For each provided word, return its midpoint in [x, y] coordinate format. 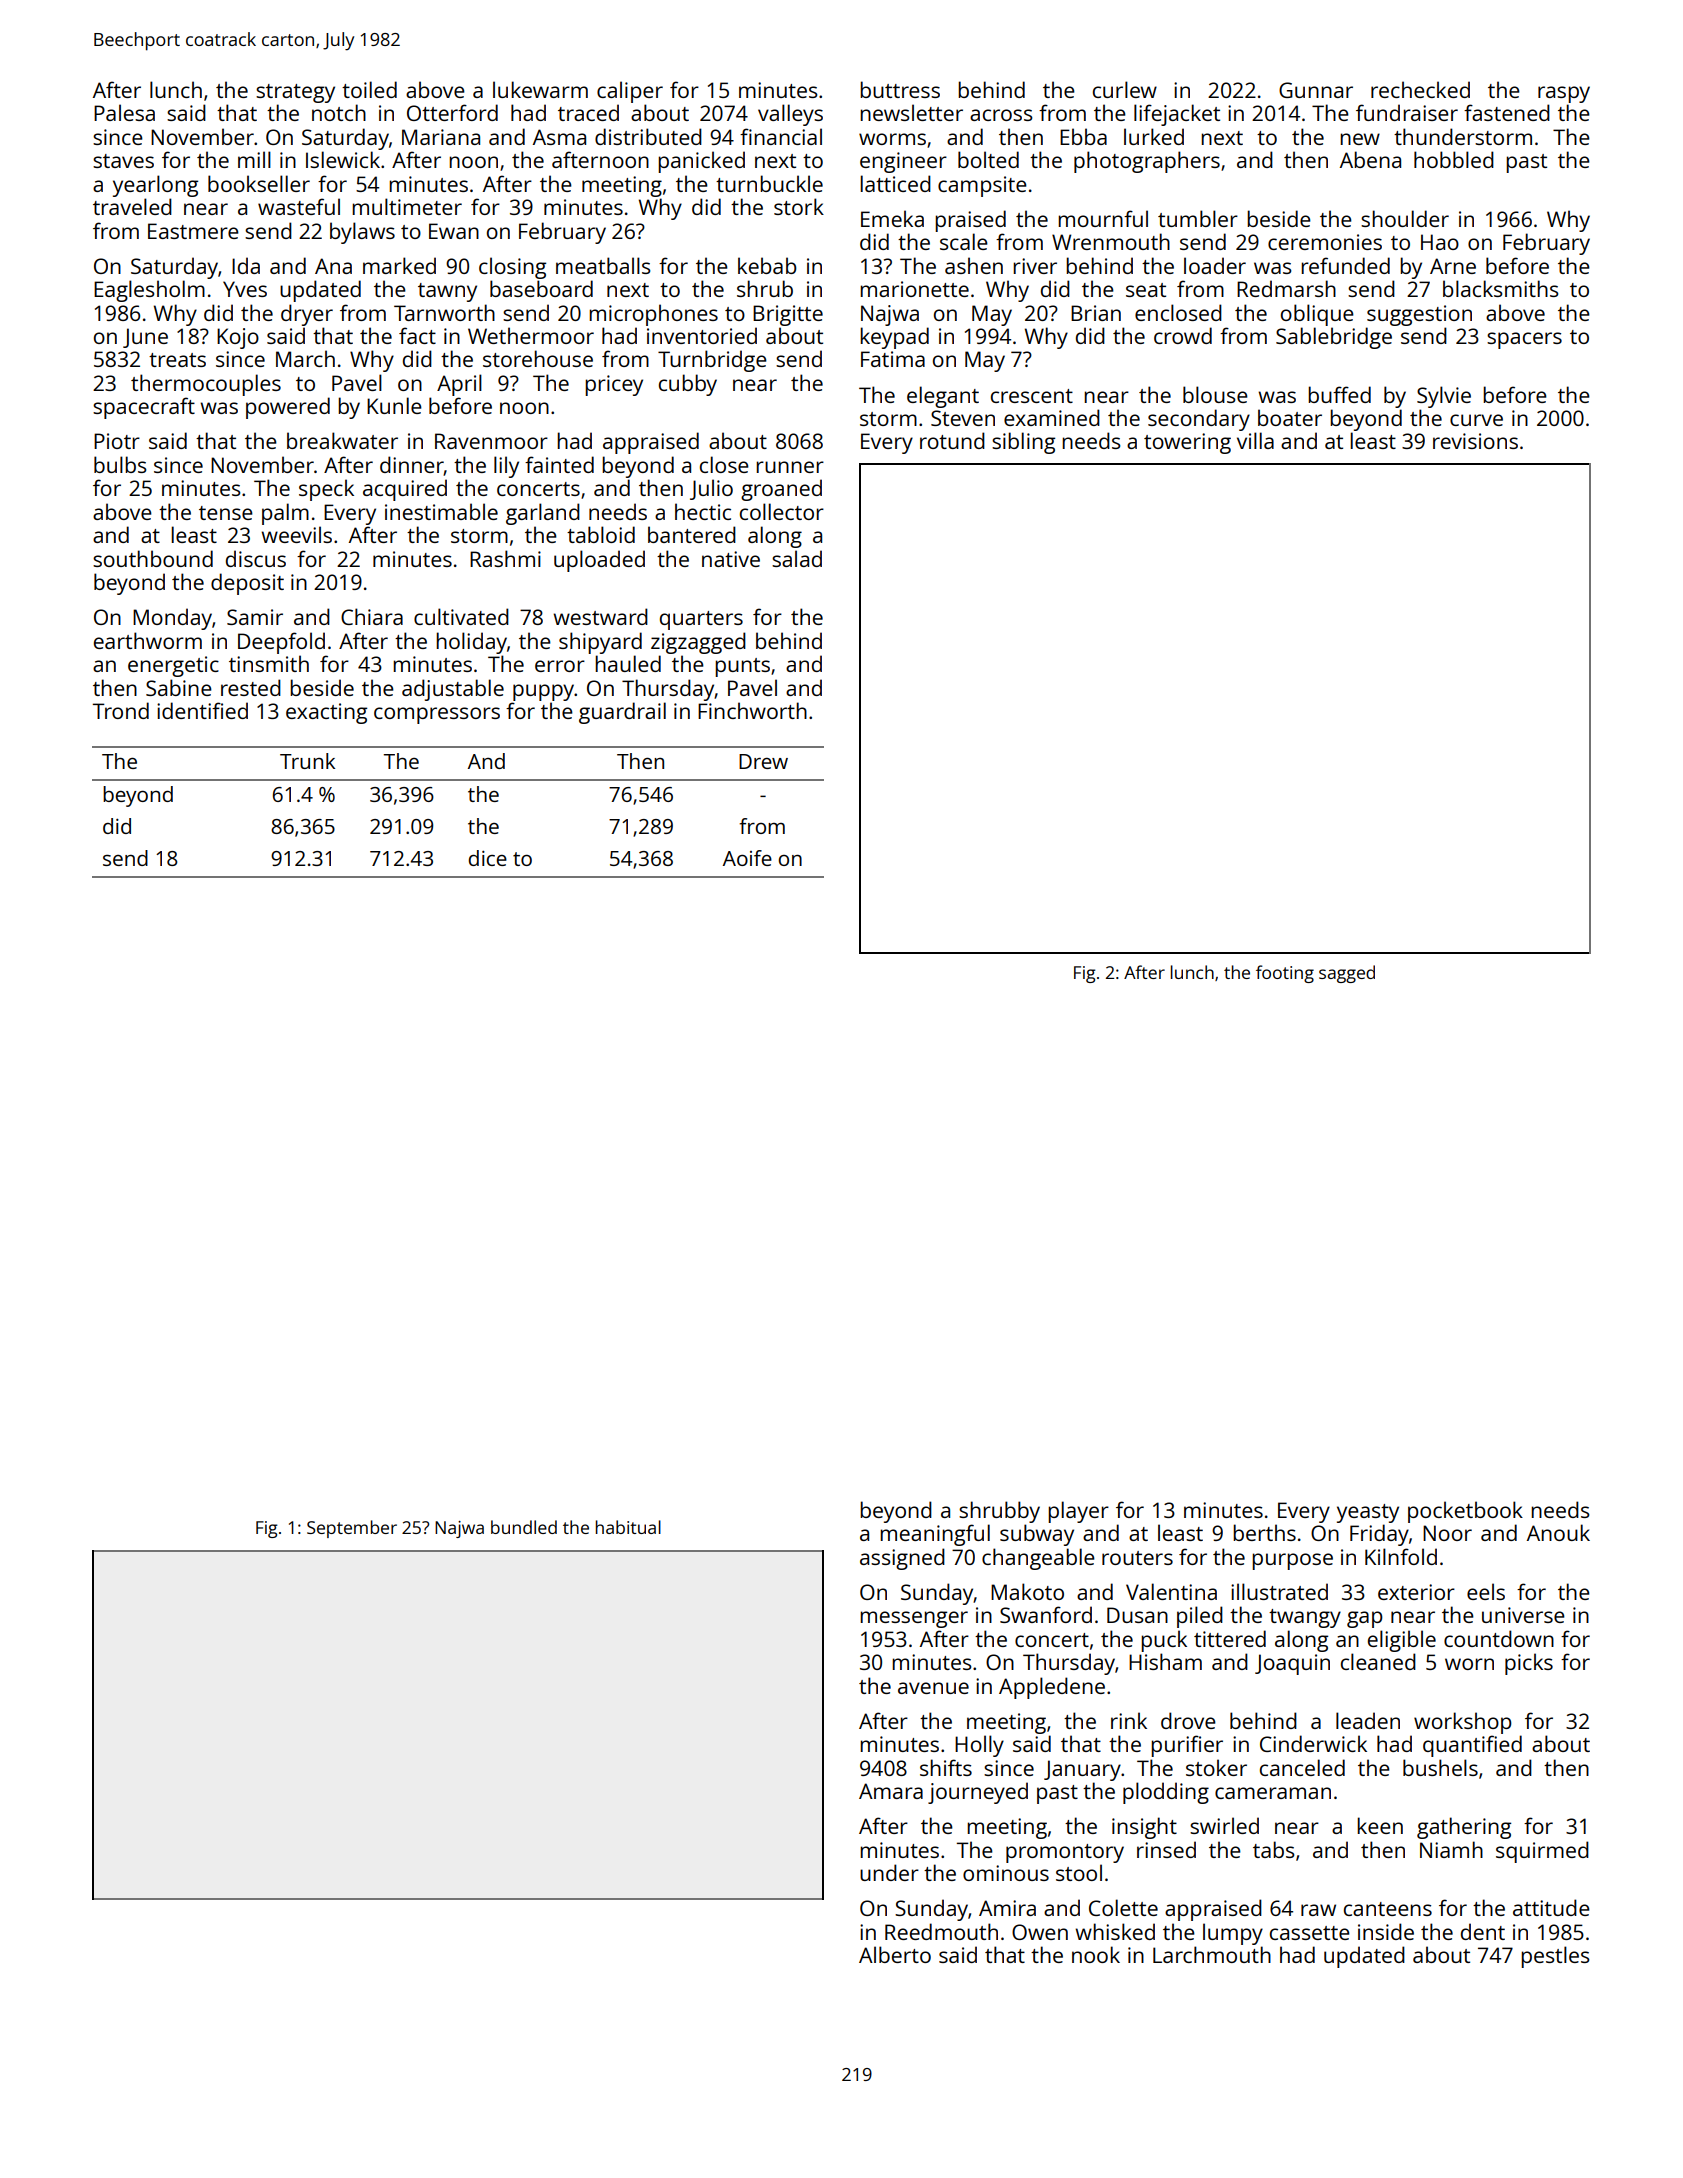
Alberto [895, 1954]
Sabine [179, 687]
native [731, 559]
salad [797, 558]
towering [1187, 443]
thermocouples [206, 385]
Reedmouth [941, 1931]
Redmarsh [1286, 288]
